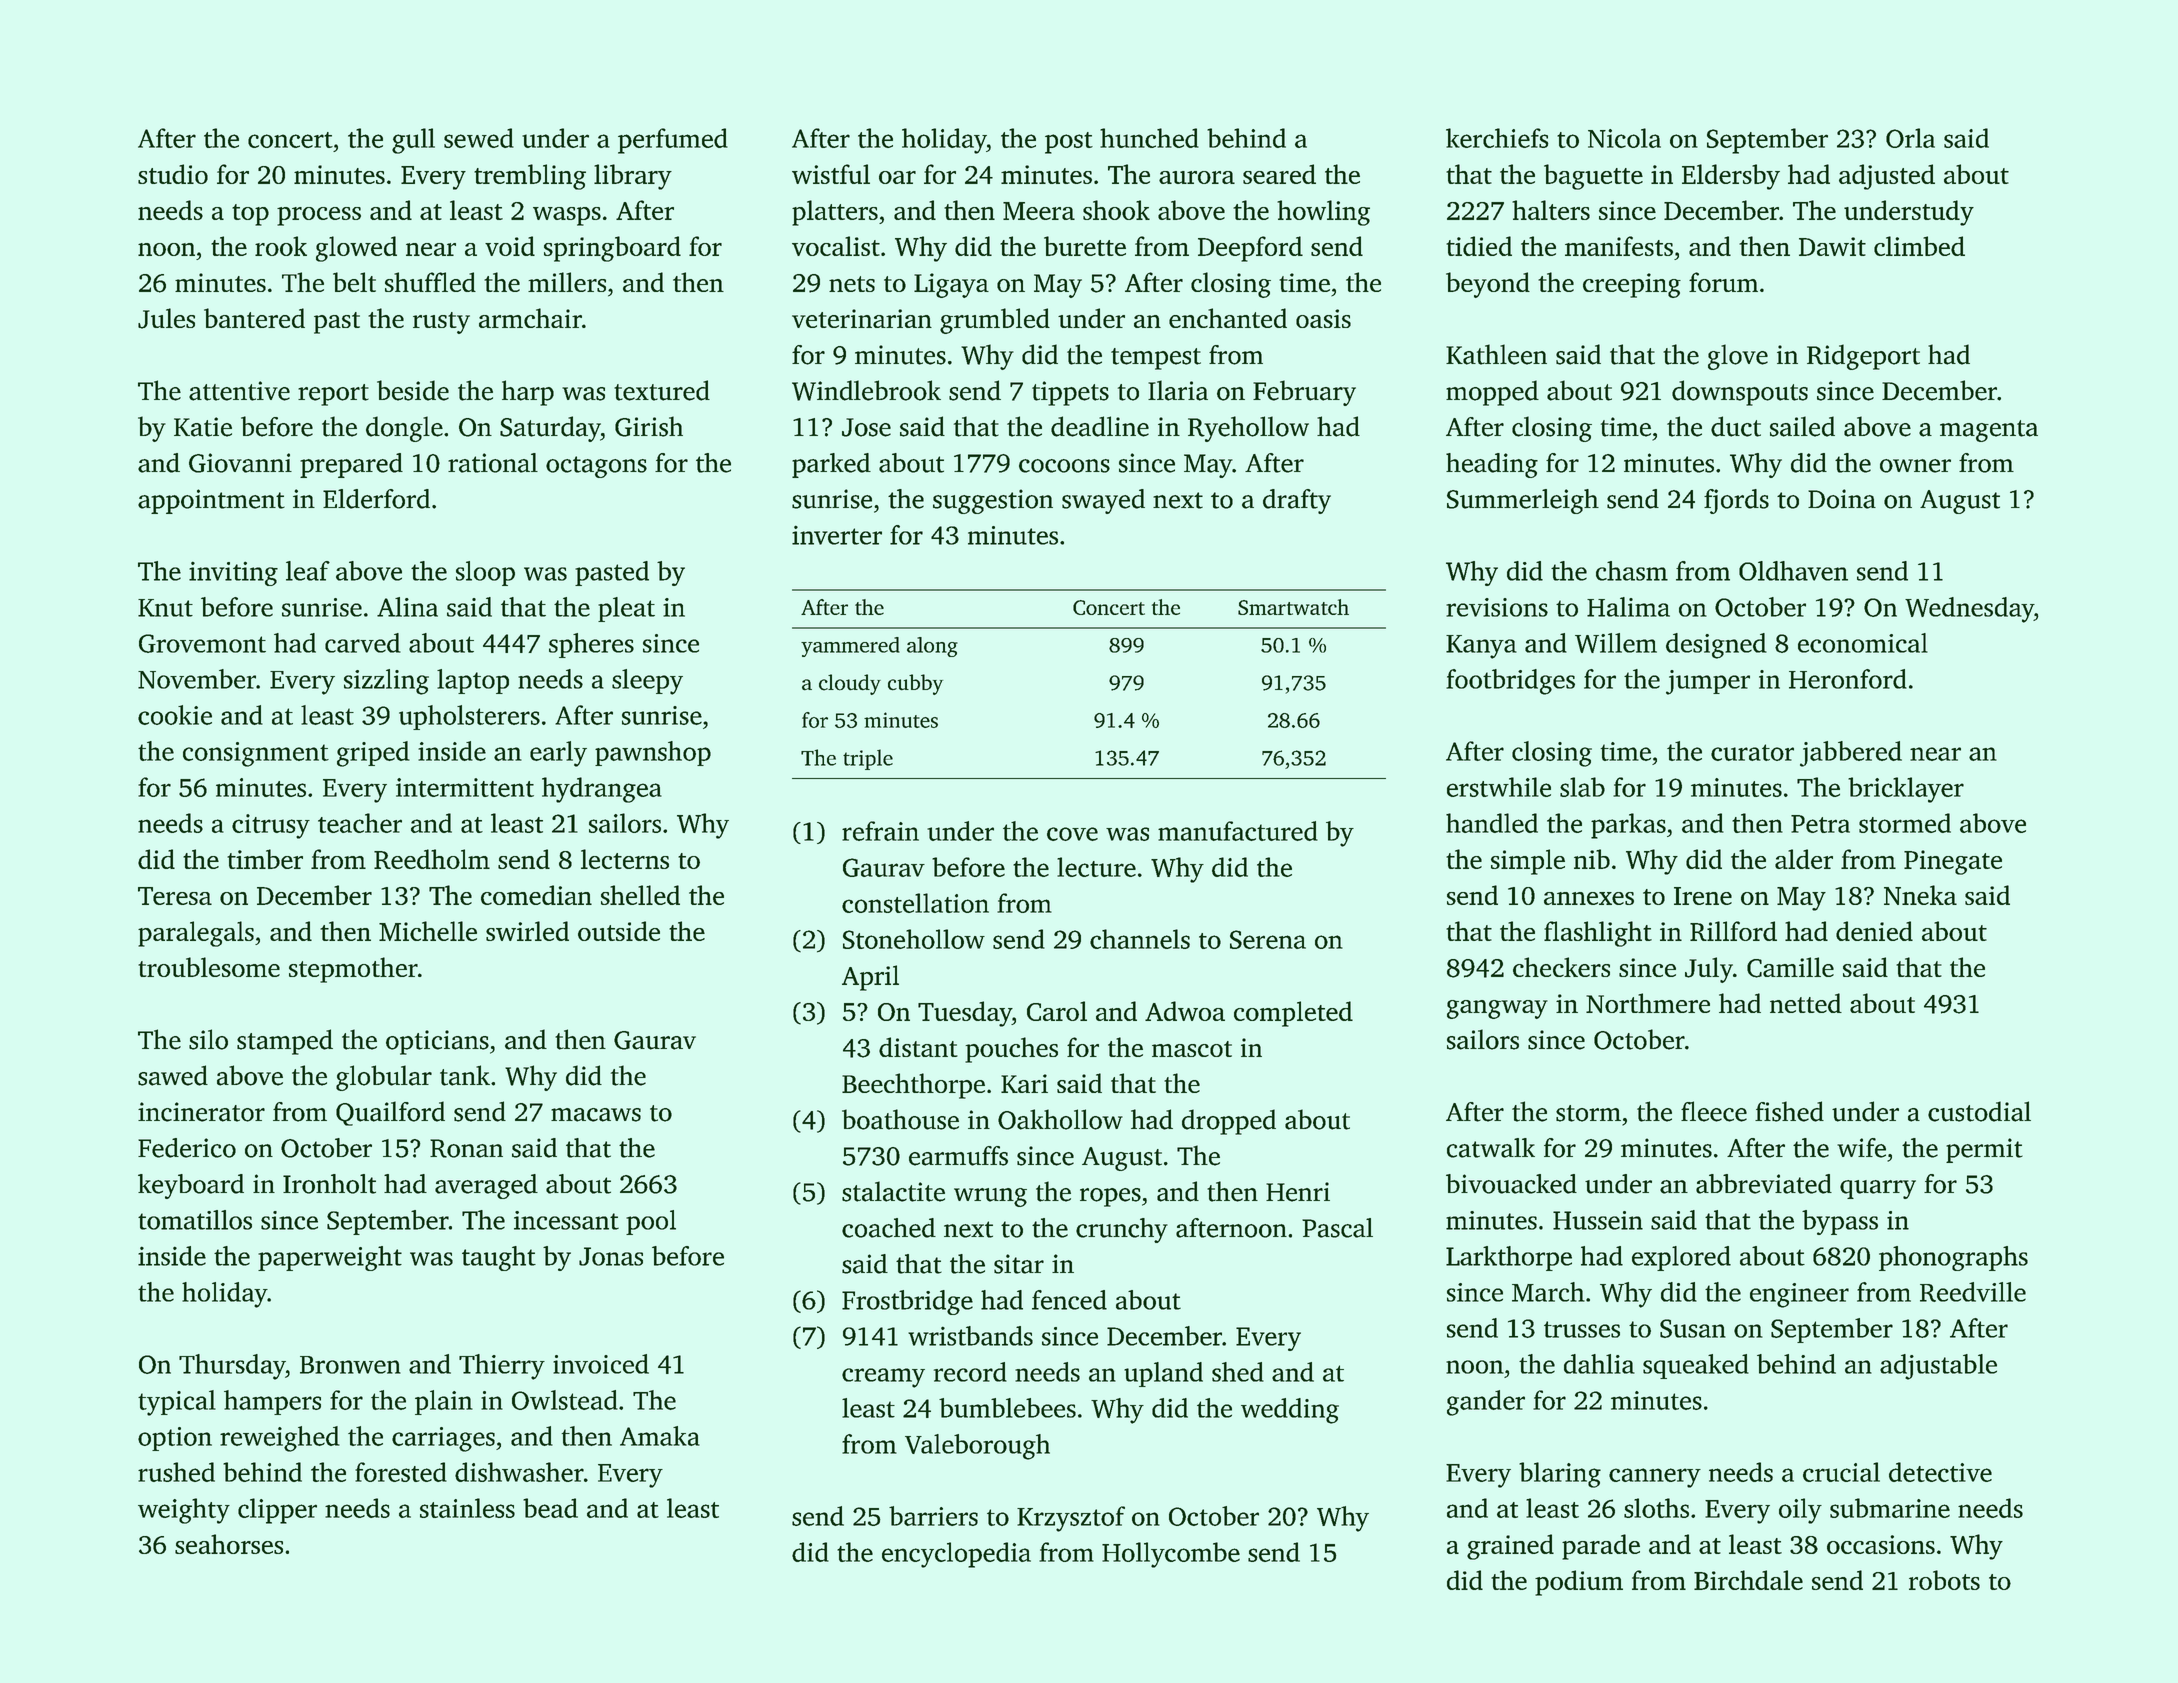  What do you see at coordinates (1238, 831) in the document?
I see `manufactured` at bounding box center [1238, 831].
